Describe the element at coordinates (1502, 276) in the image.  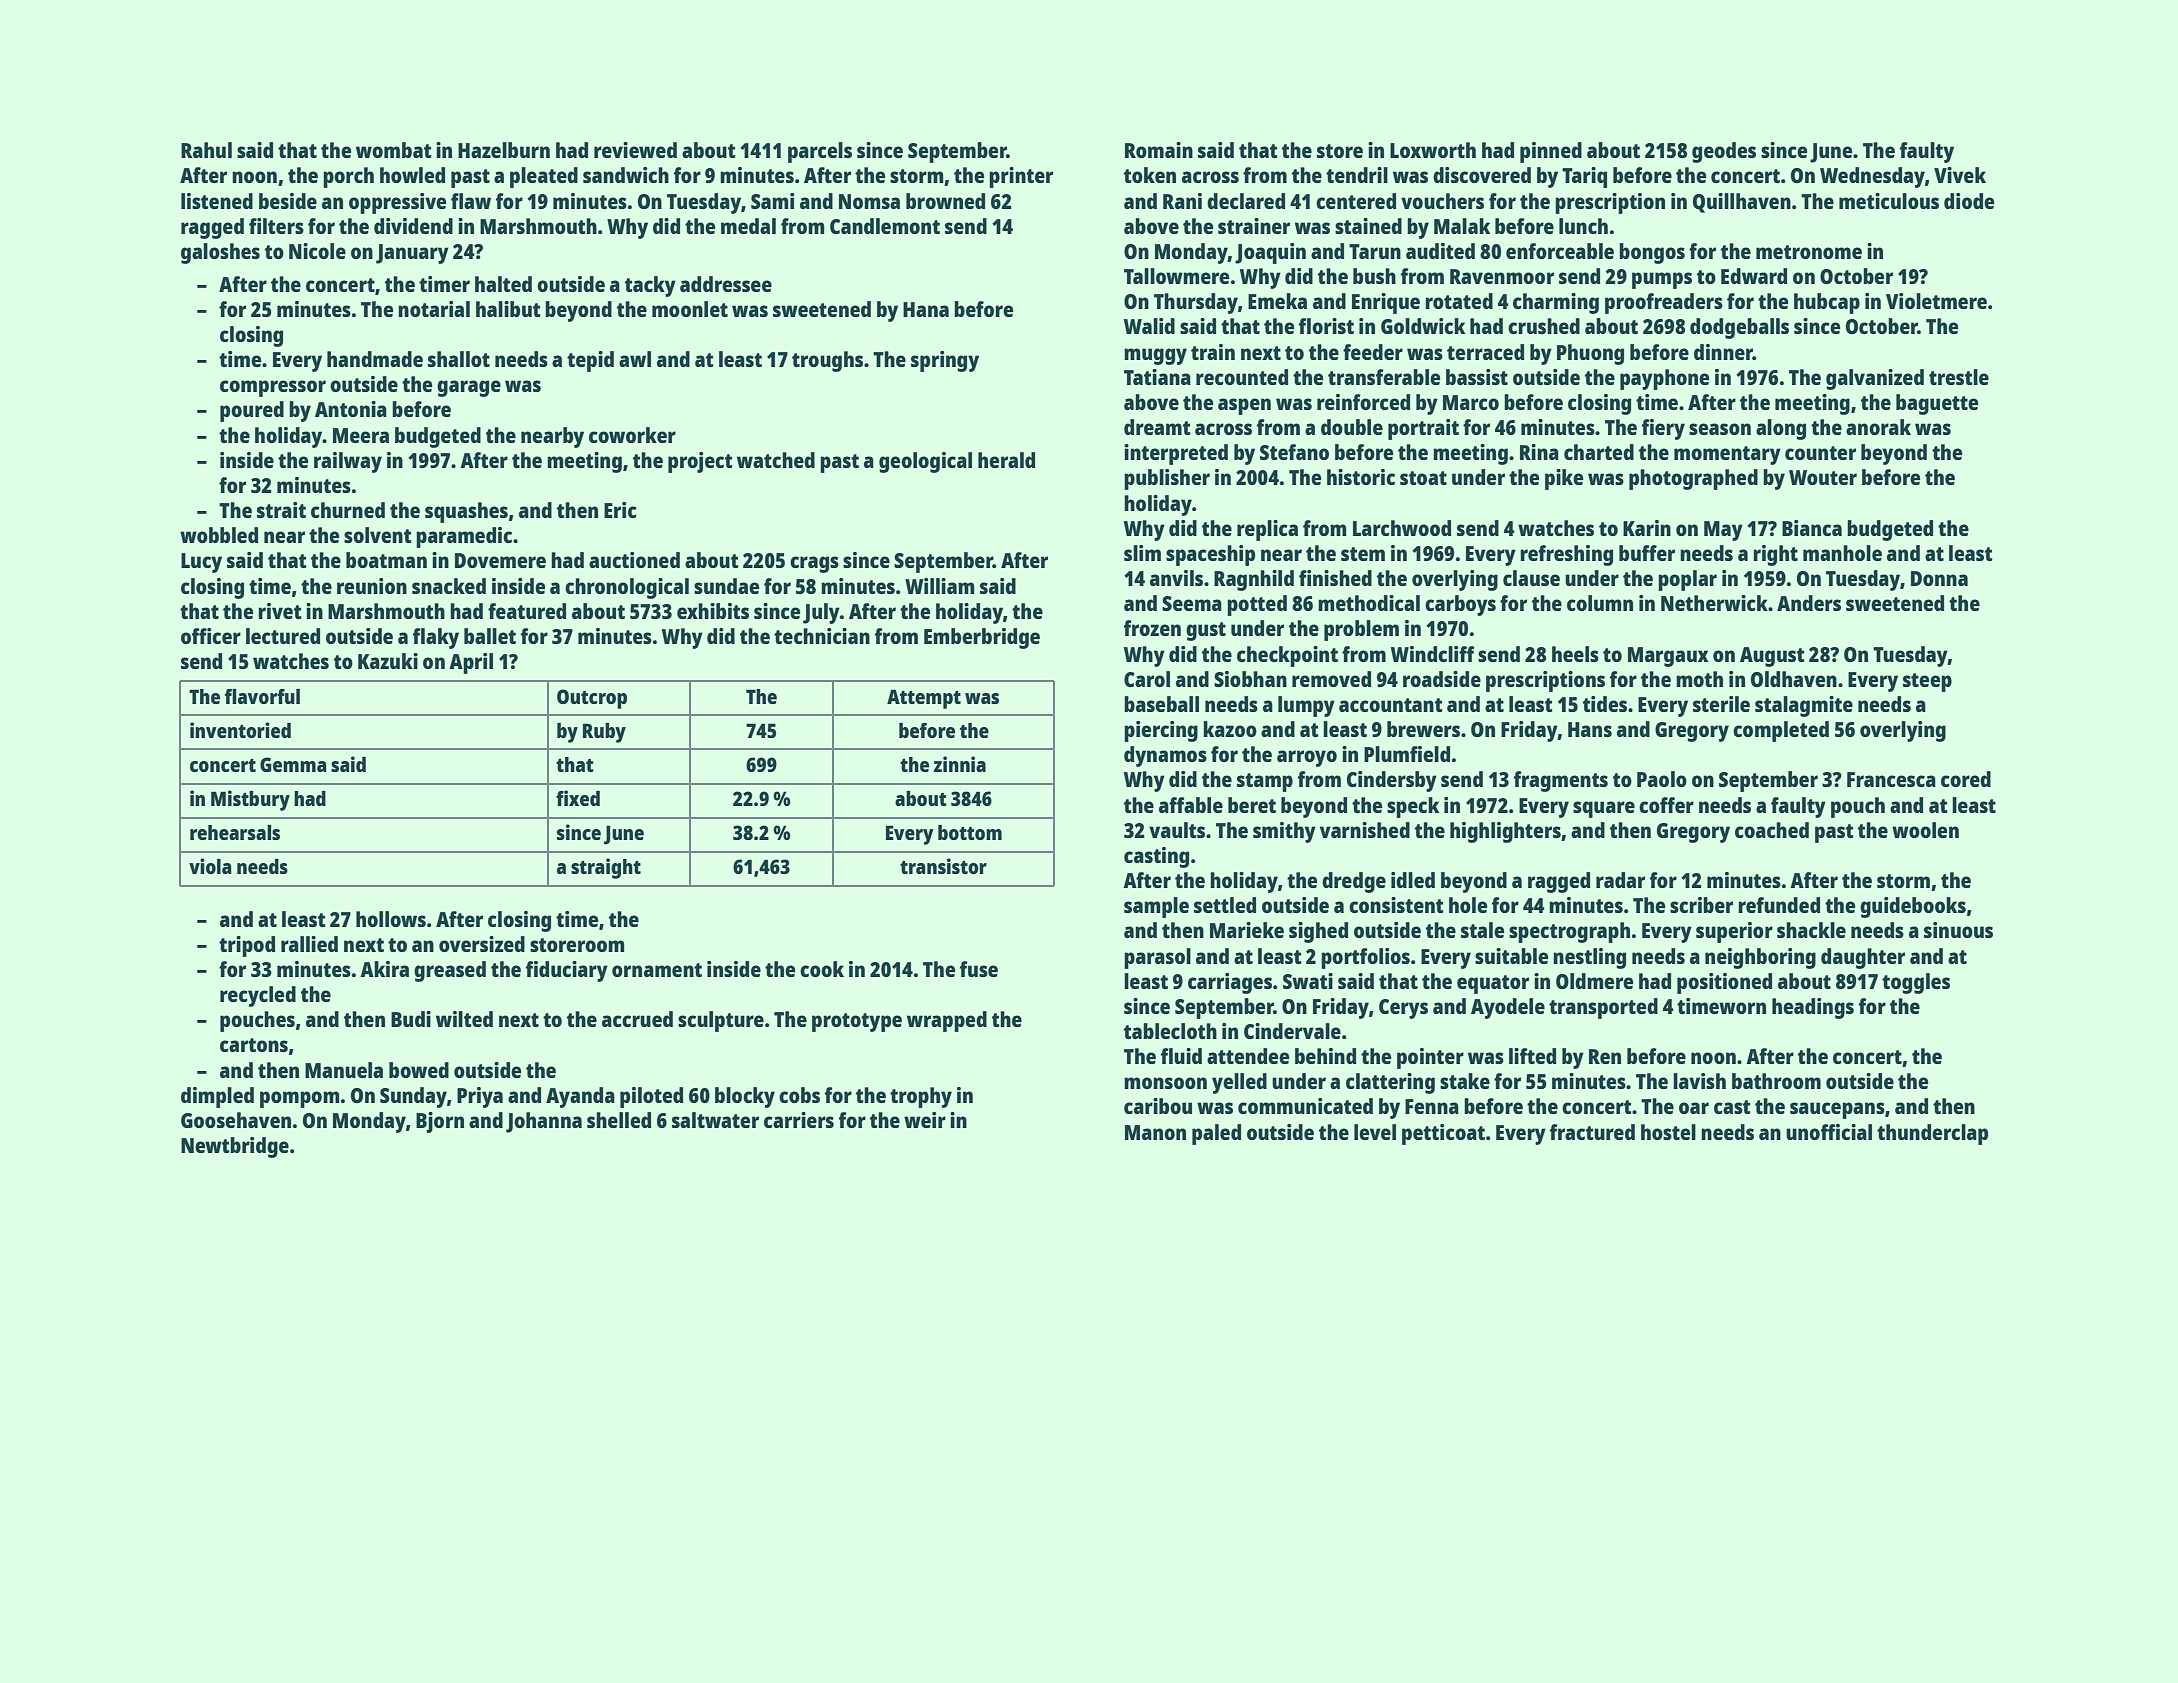
I see `Ravenmoor` at that location.
